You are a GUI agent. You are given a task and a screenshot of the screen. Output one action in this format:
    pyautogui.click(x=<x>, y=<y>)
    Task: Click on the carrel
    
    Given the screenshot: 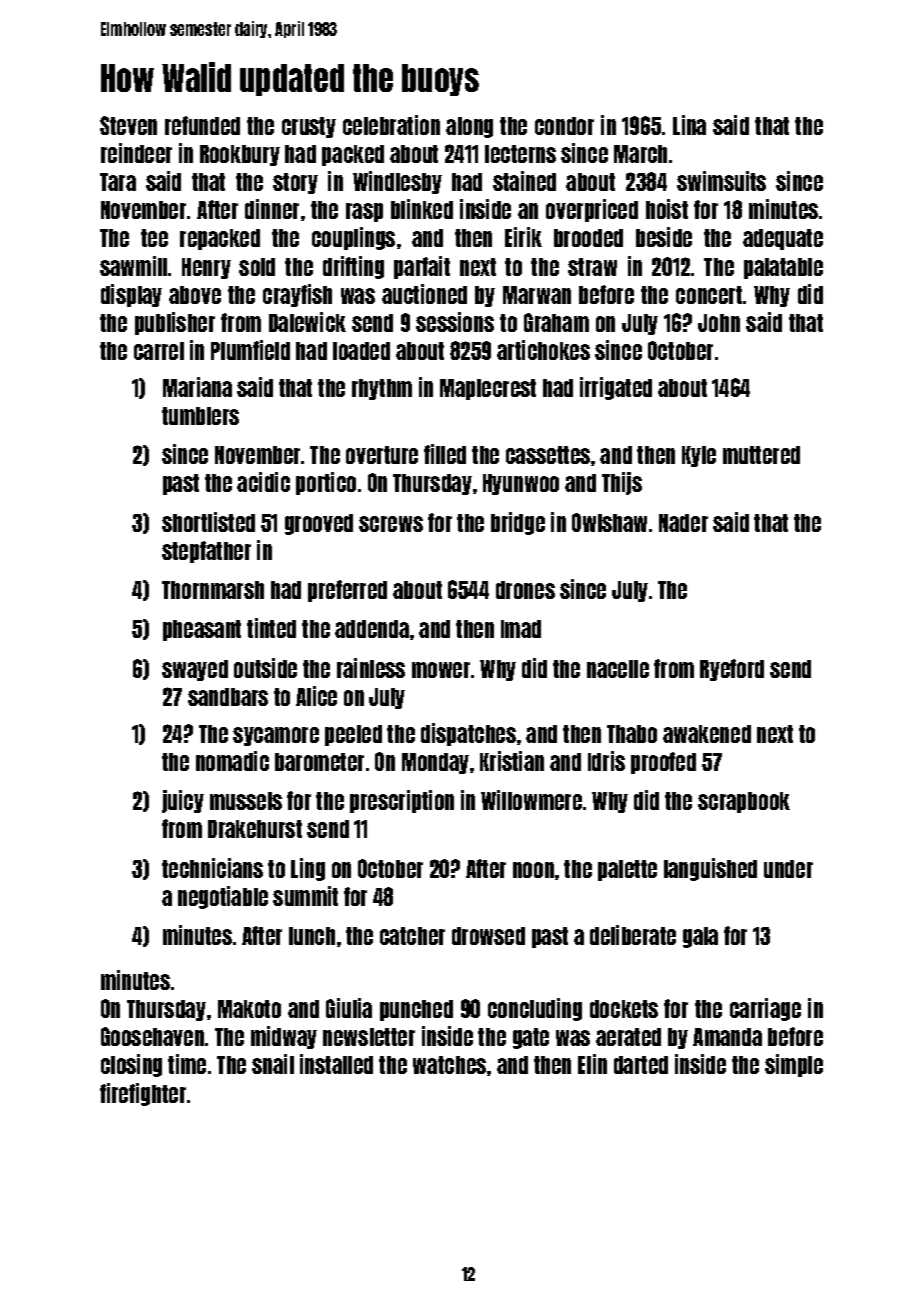 What is the action you would take?
    pyautogui.click(x=159, y=351)
